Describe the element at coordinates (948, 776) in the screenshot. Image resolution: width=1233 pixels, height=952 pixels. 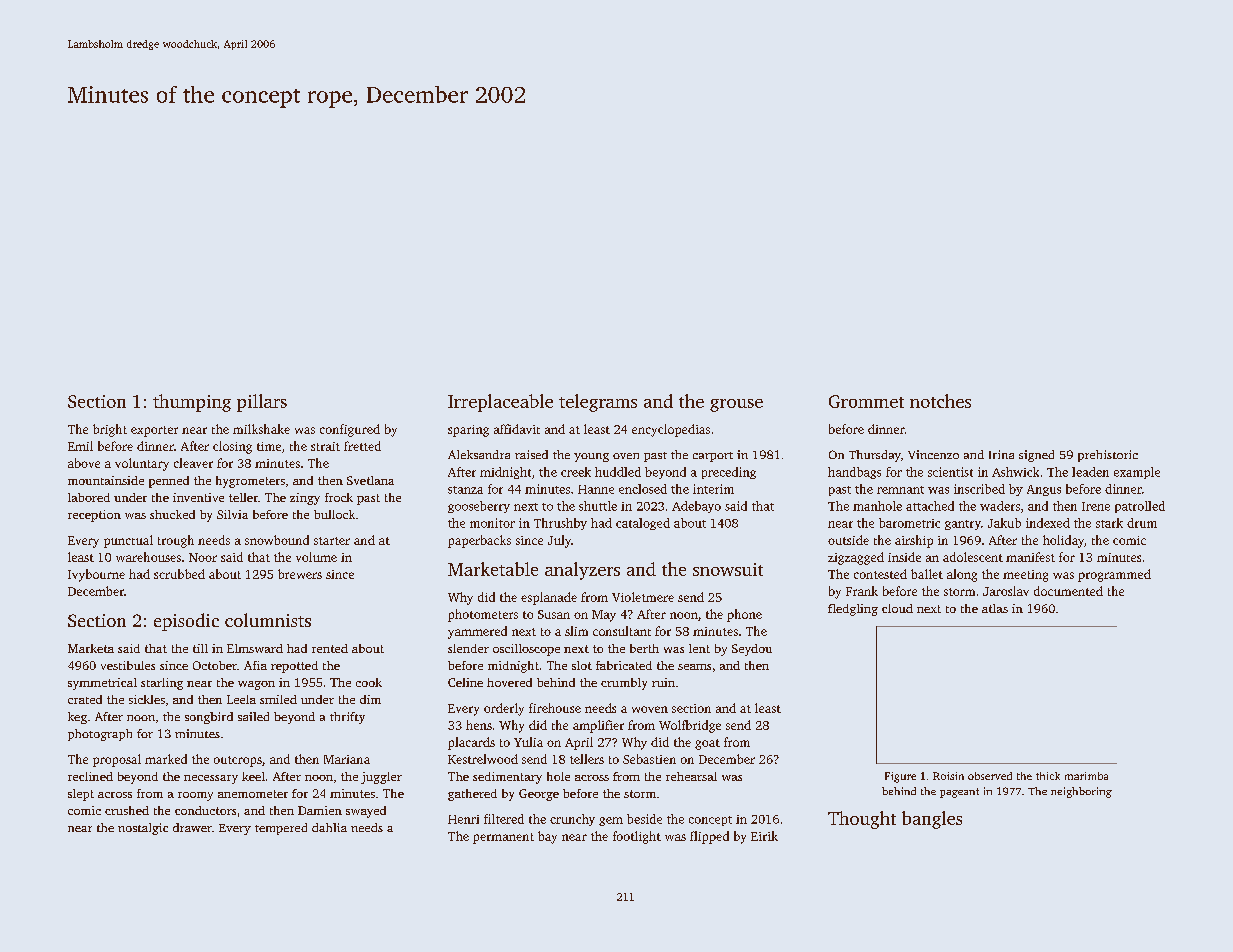
I see `Roisin` at that location.
